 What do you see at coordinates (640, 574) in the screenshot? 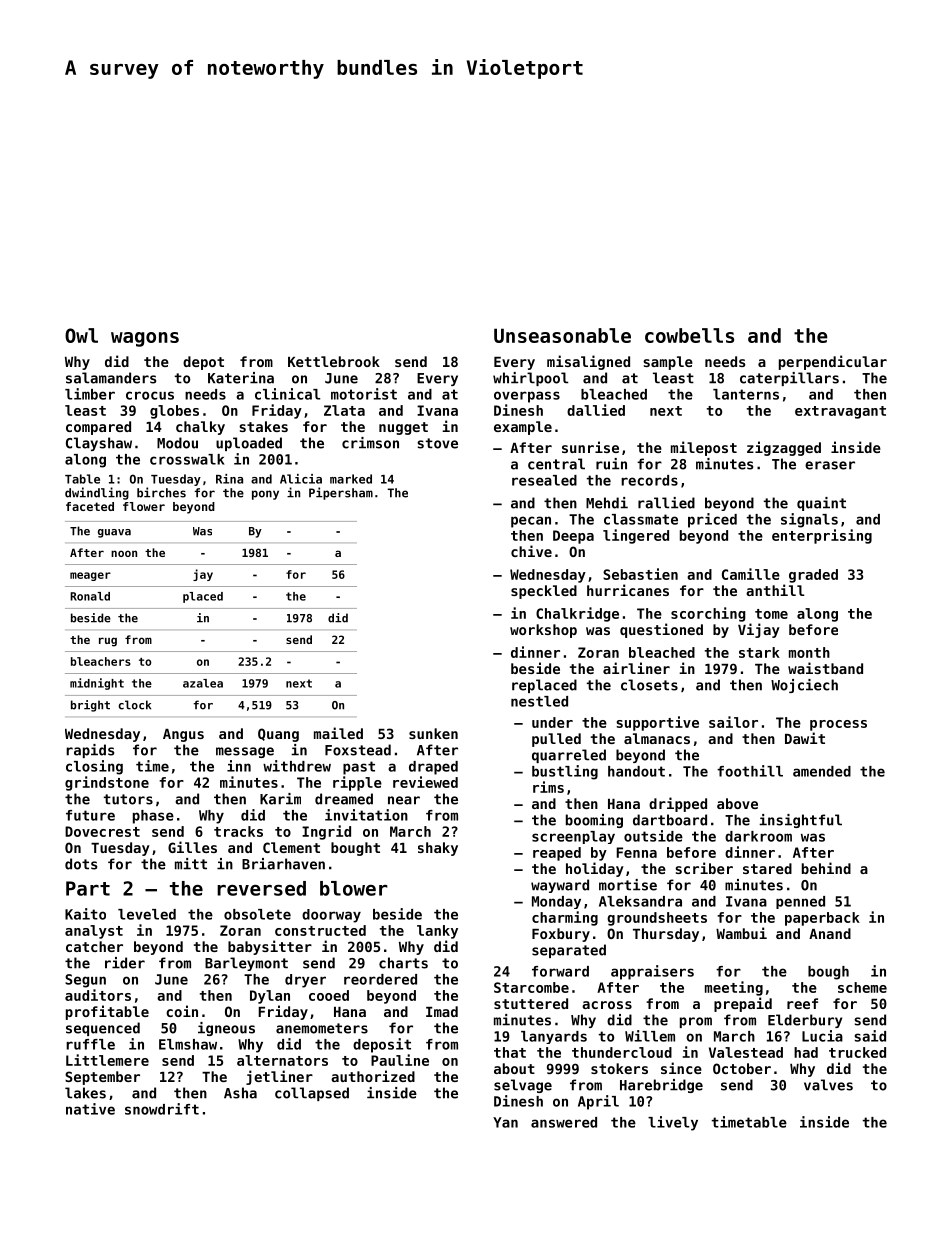
I see `Sebastien` at bounding box center [640, 574].
